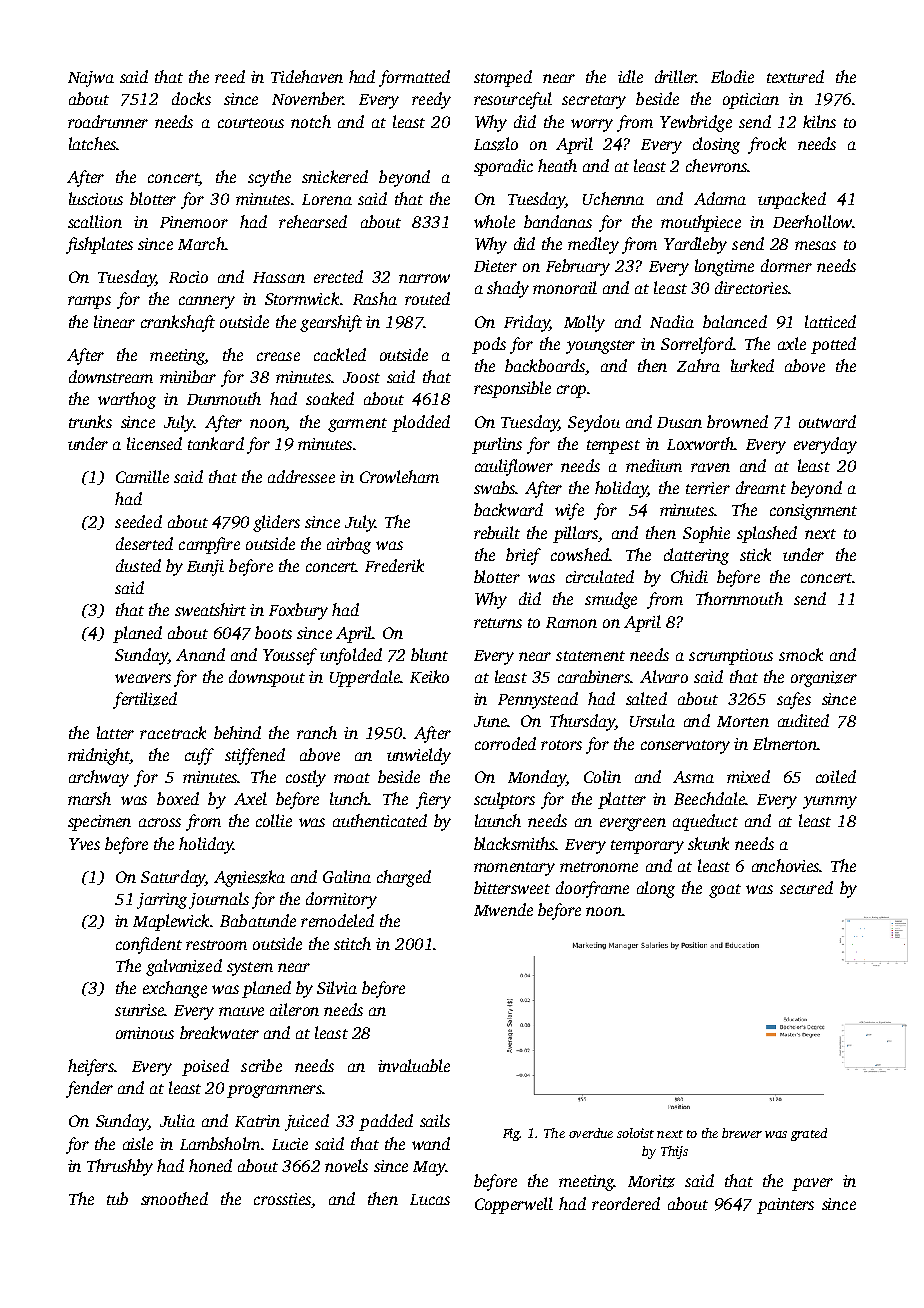 The width and height of the image is (924, 1308). I want to click on consignment, so click(813, 512).
